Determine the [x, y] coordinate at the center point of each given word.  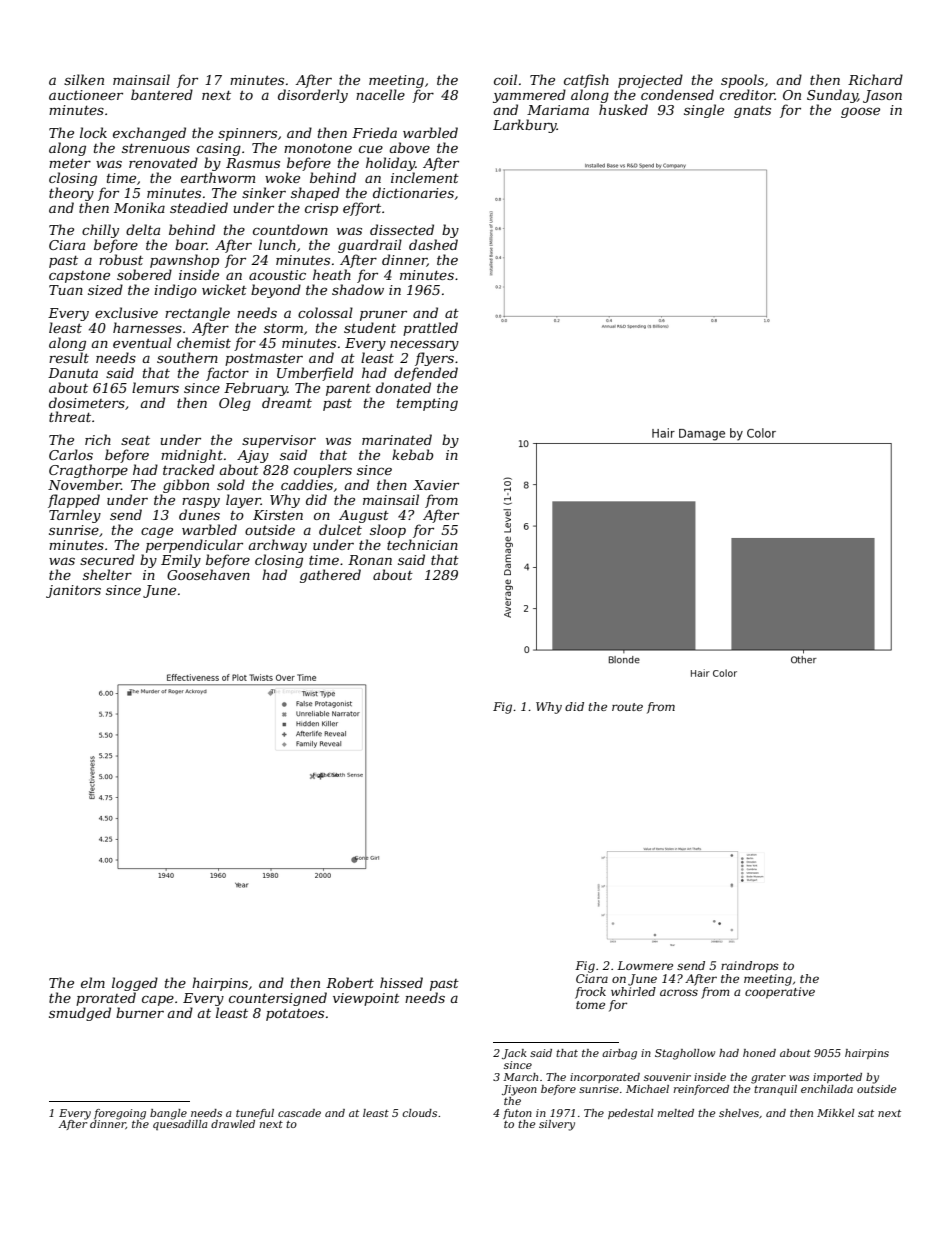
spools [742, 81]
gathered [330, 576]
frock [590, 993]
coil [505, 79]
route [627, 707]
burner [140, 1012]
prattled [430, 329]
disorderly [313, 96]
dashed [433, 244]
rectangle [197, 314]
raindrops [750, 967]
